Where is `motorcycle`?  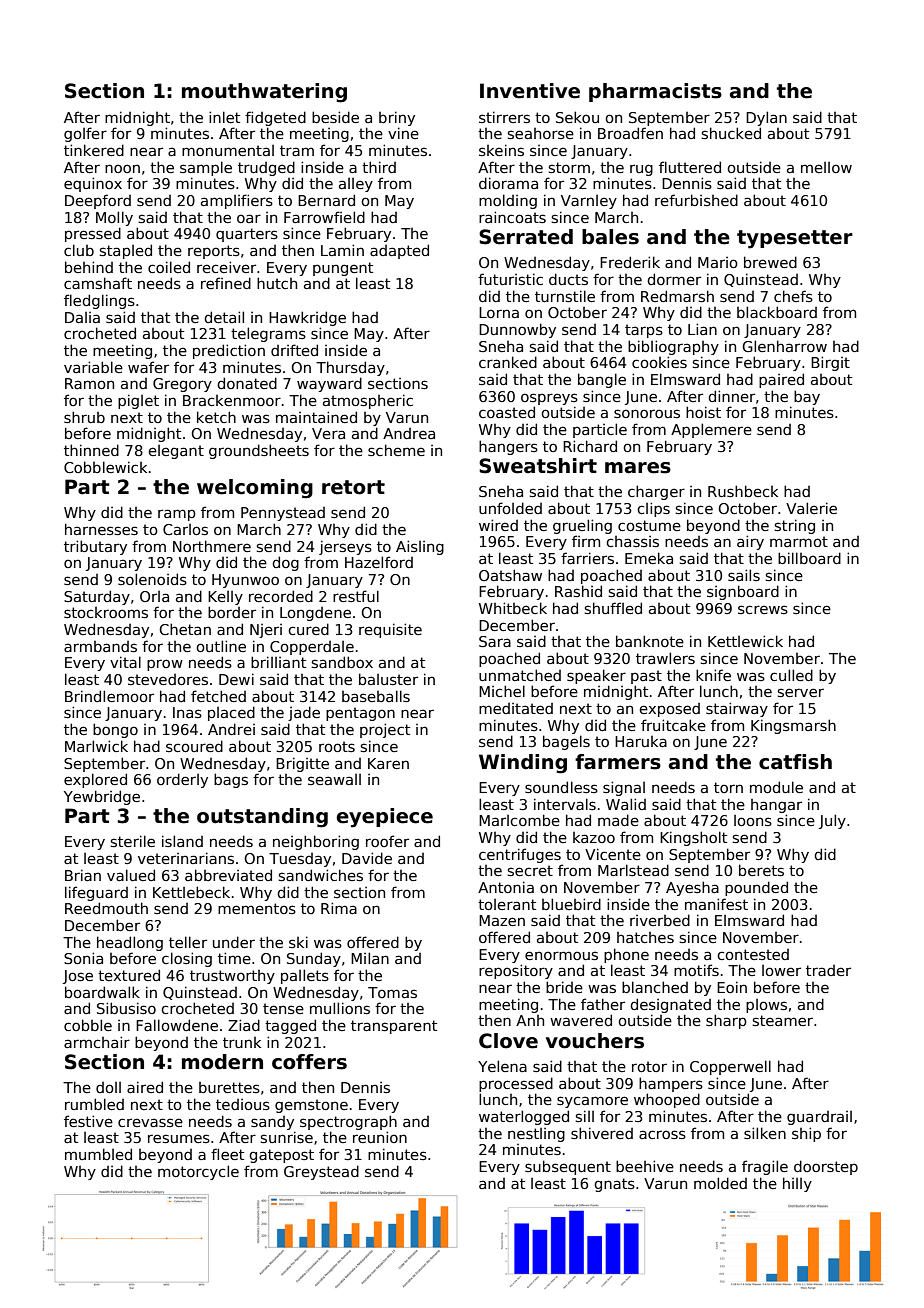
motorcycle is located at coordinates (198, 1172).
